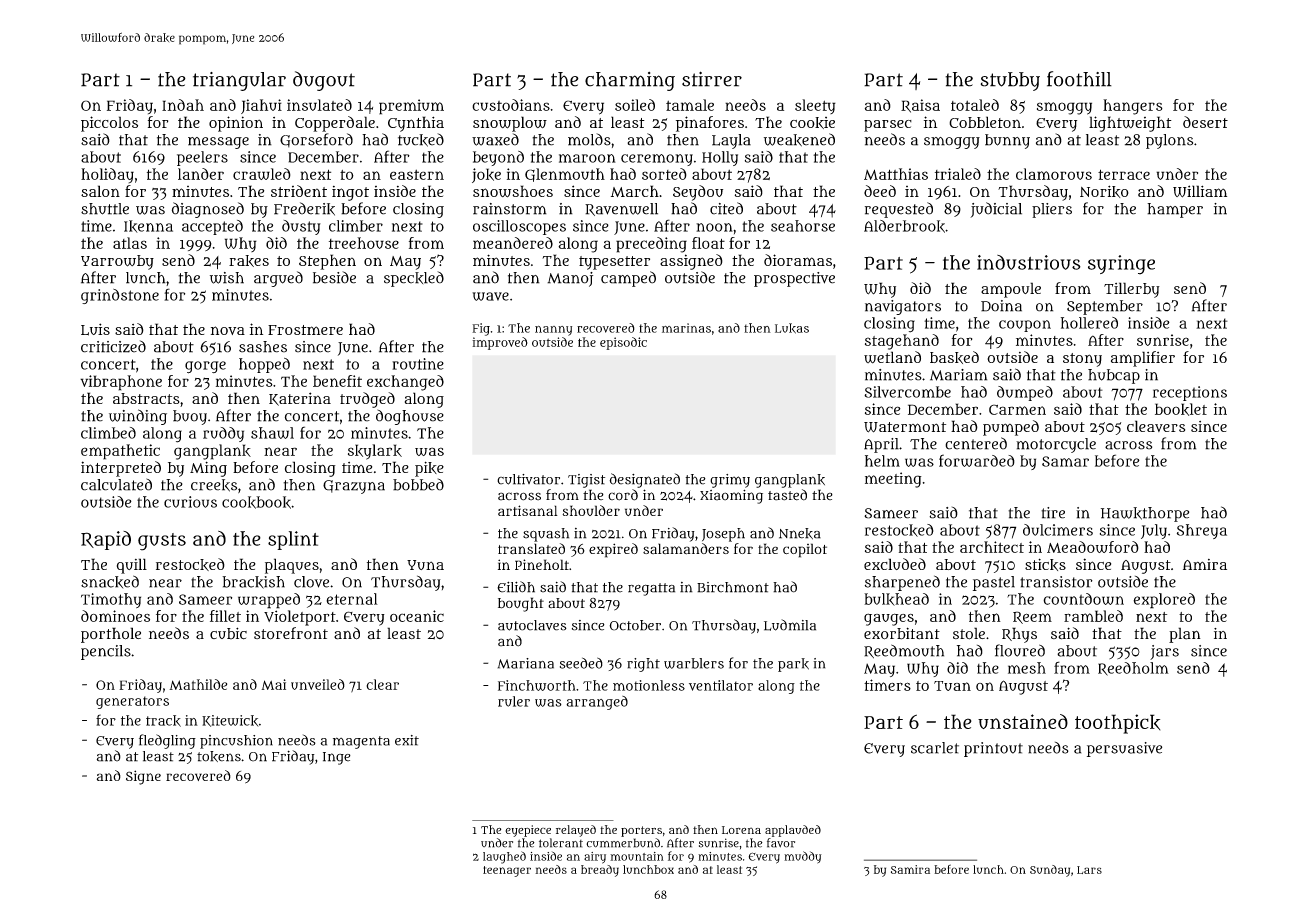 The height and width of the page is (924, 1308). I want to click on muddy, so click(803, 857).
